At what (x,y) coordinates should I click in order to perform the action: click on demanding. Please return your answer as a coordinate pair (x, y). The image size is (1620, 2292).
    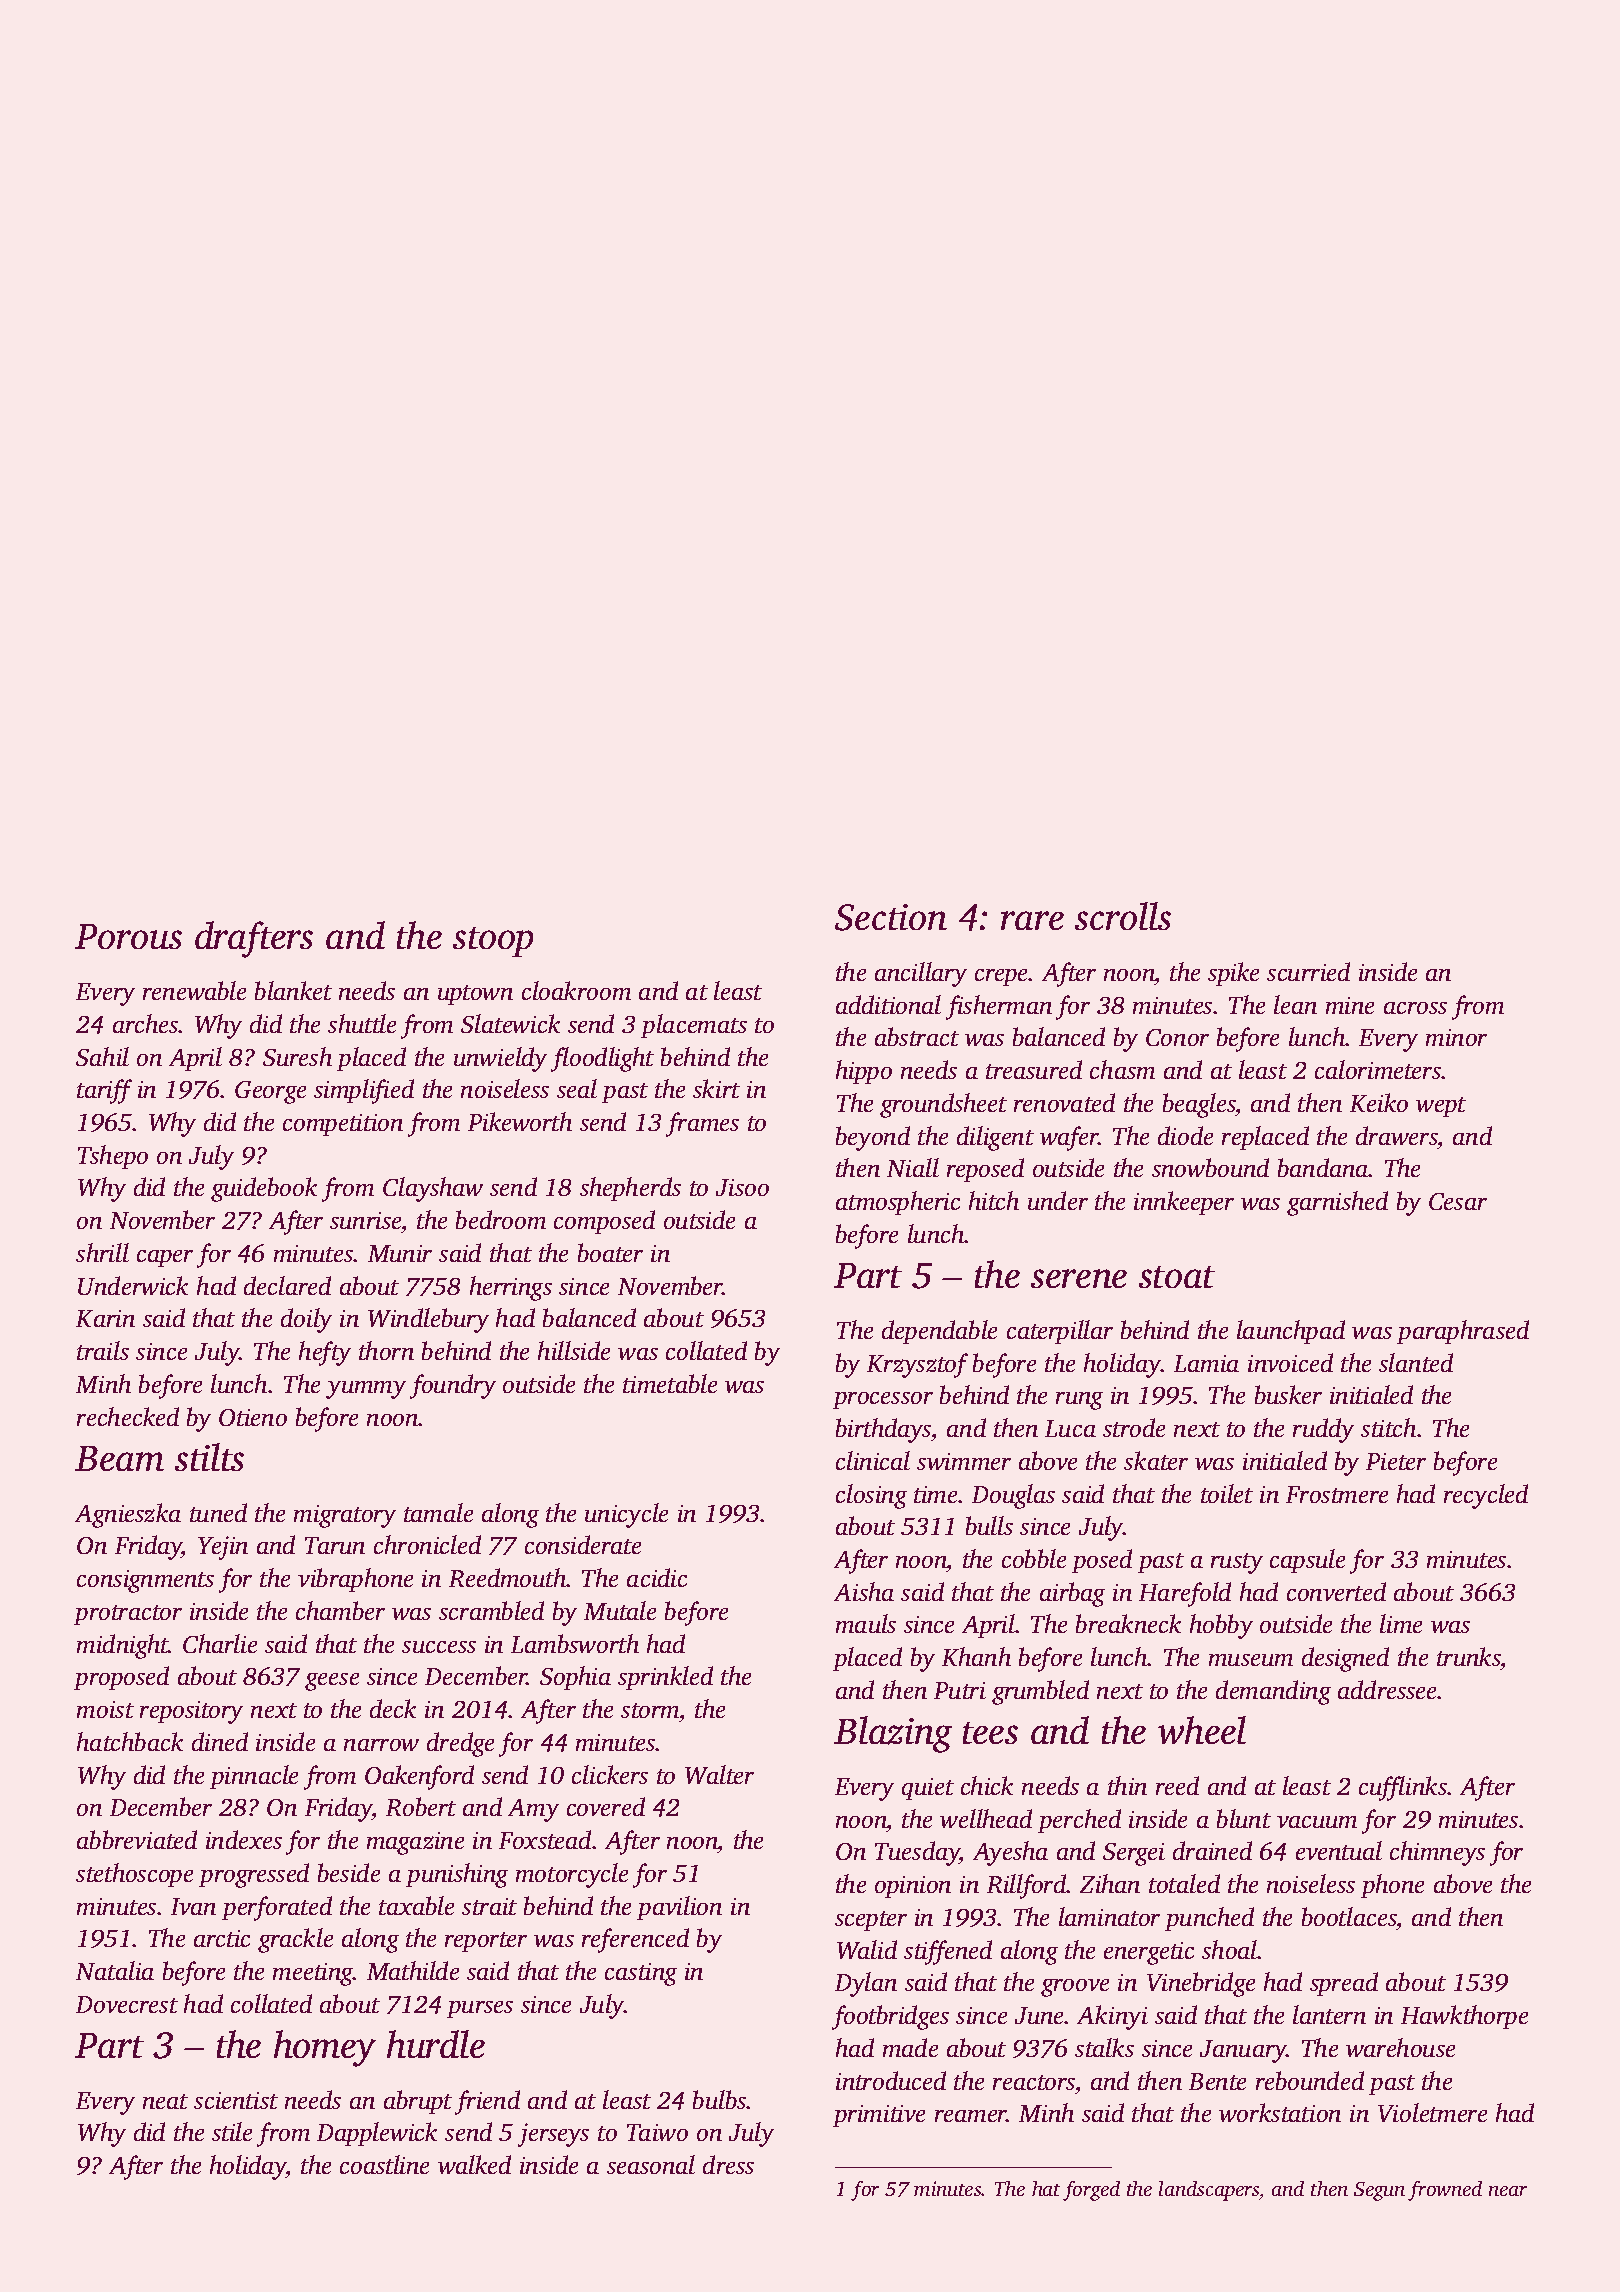
    Looking at the image, I should click on (1273, 1692).
